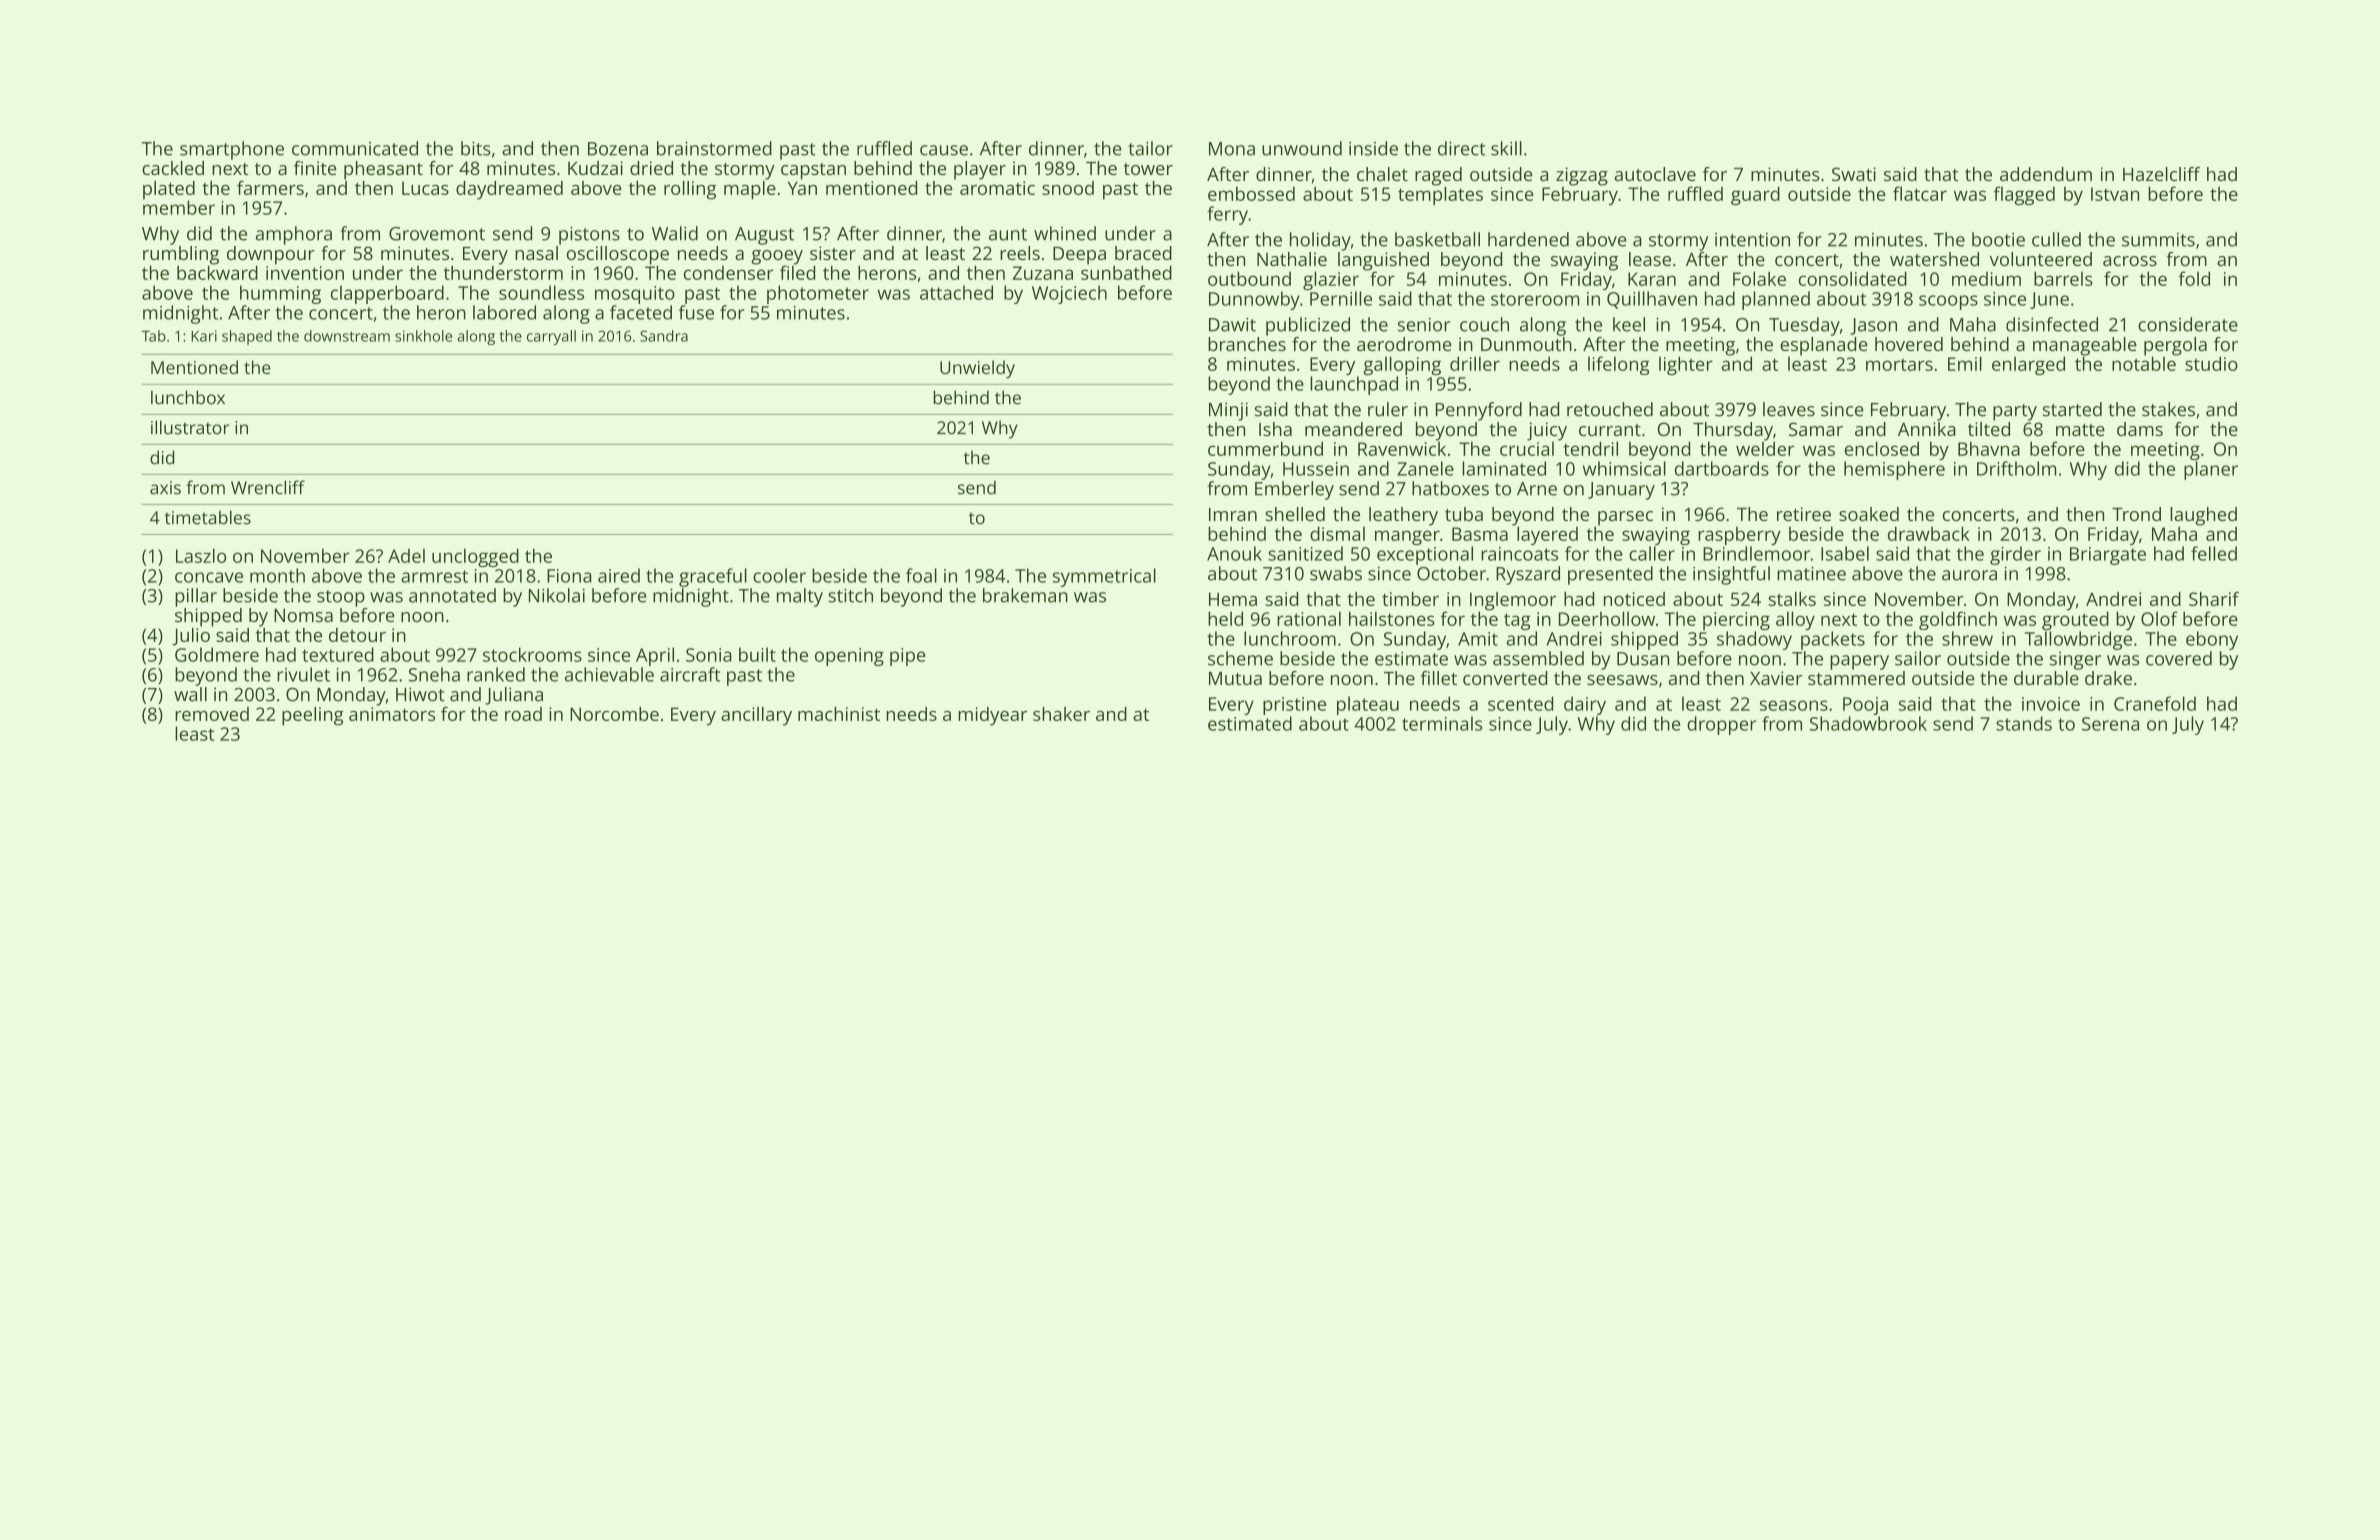  What do you see at coordinates (635, 295) in the screenshot?
I see `mosquito` at bounding box center [635, 295].
